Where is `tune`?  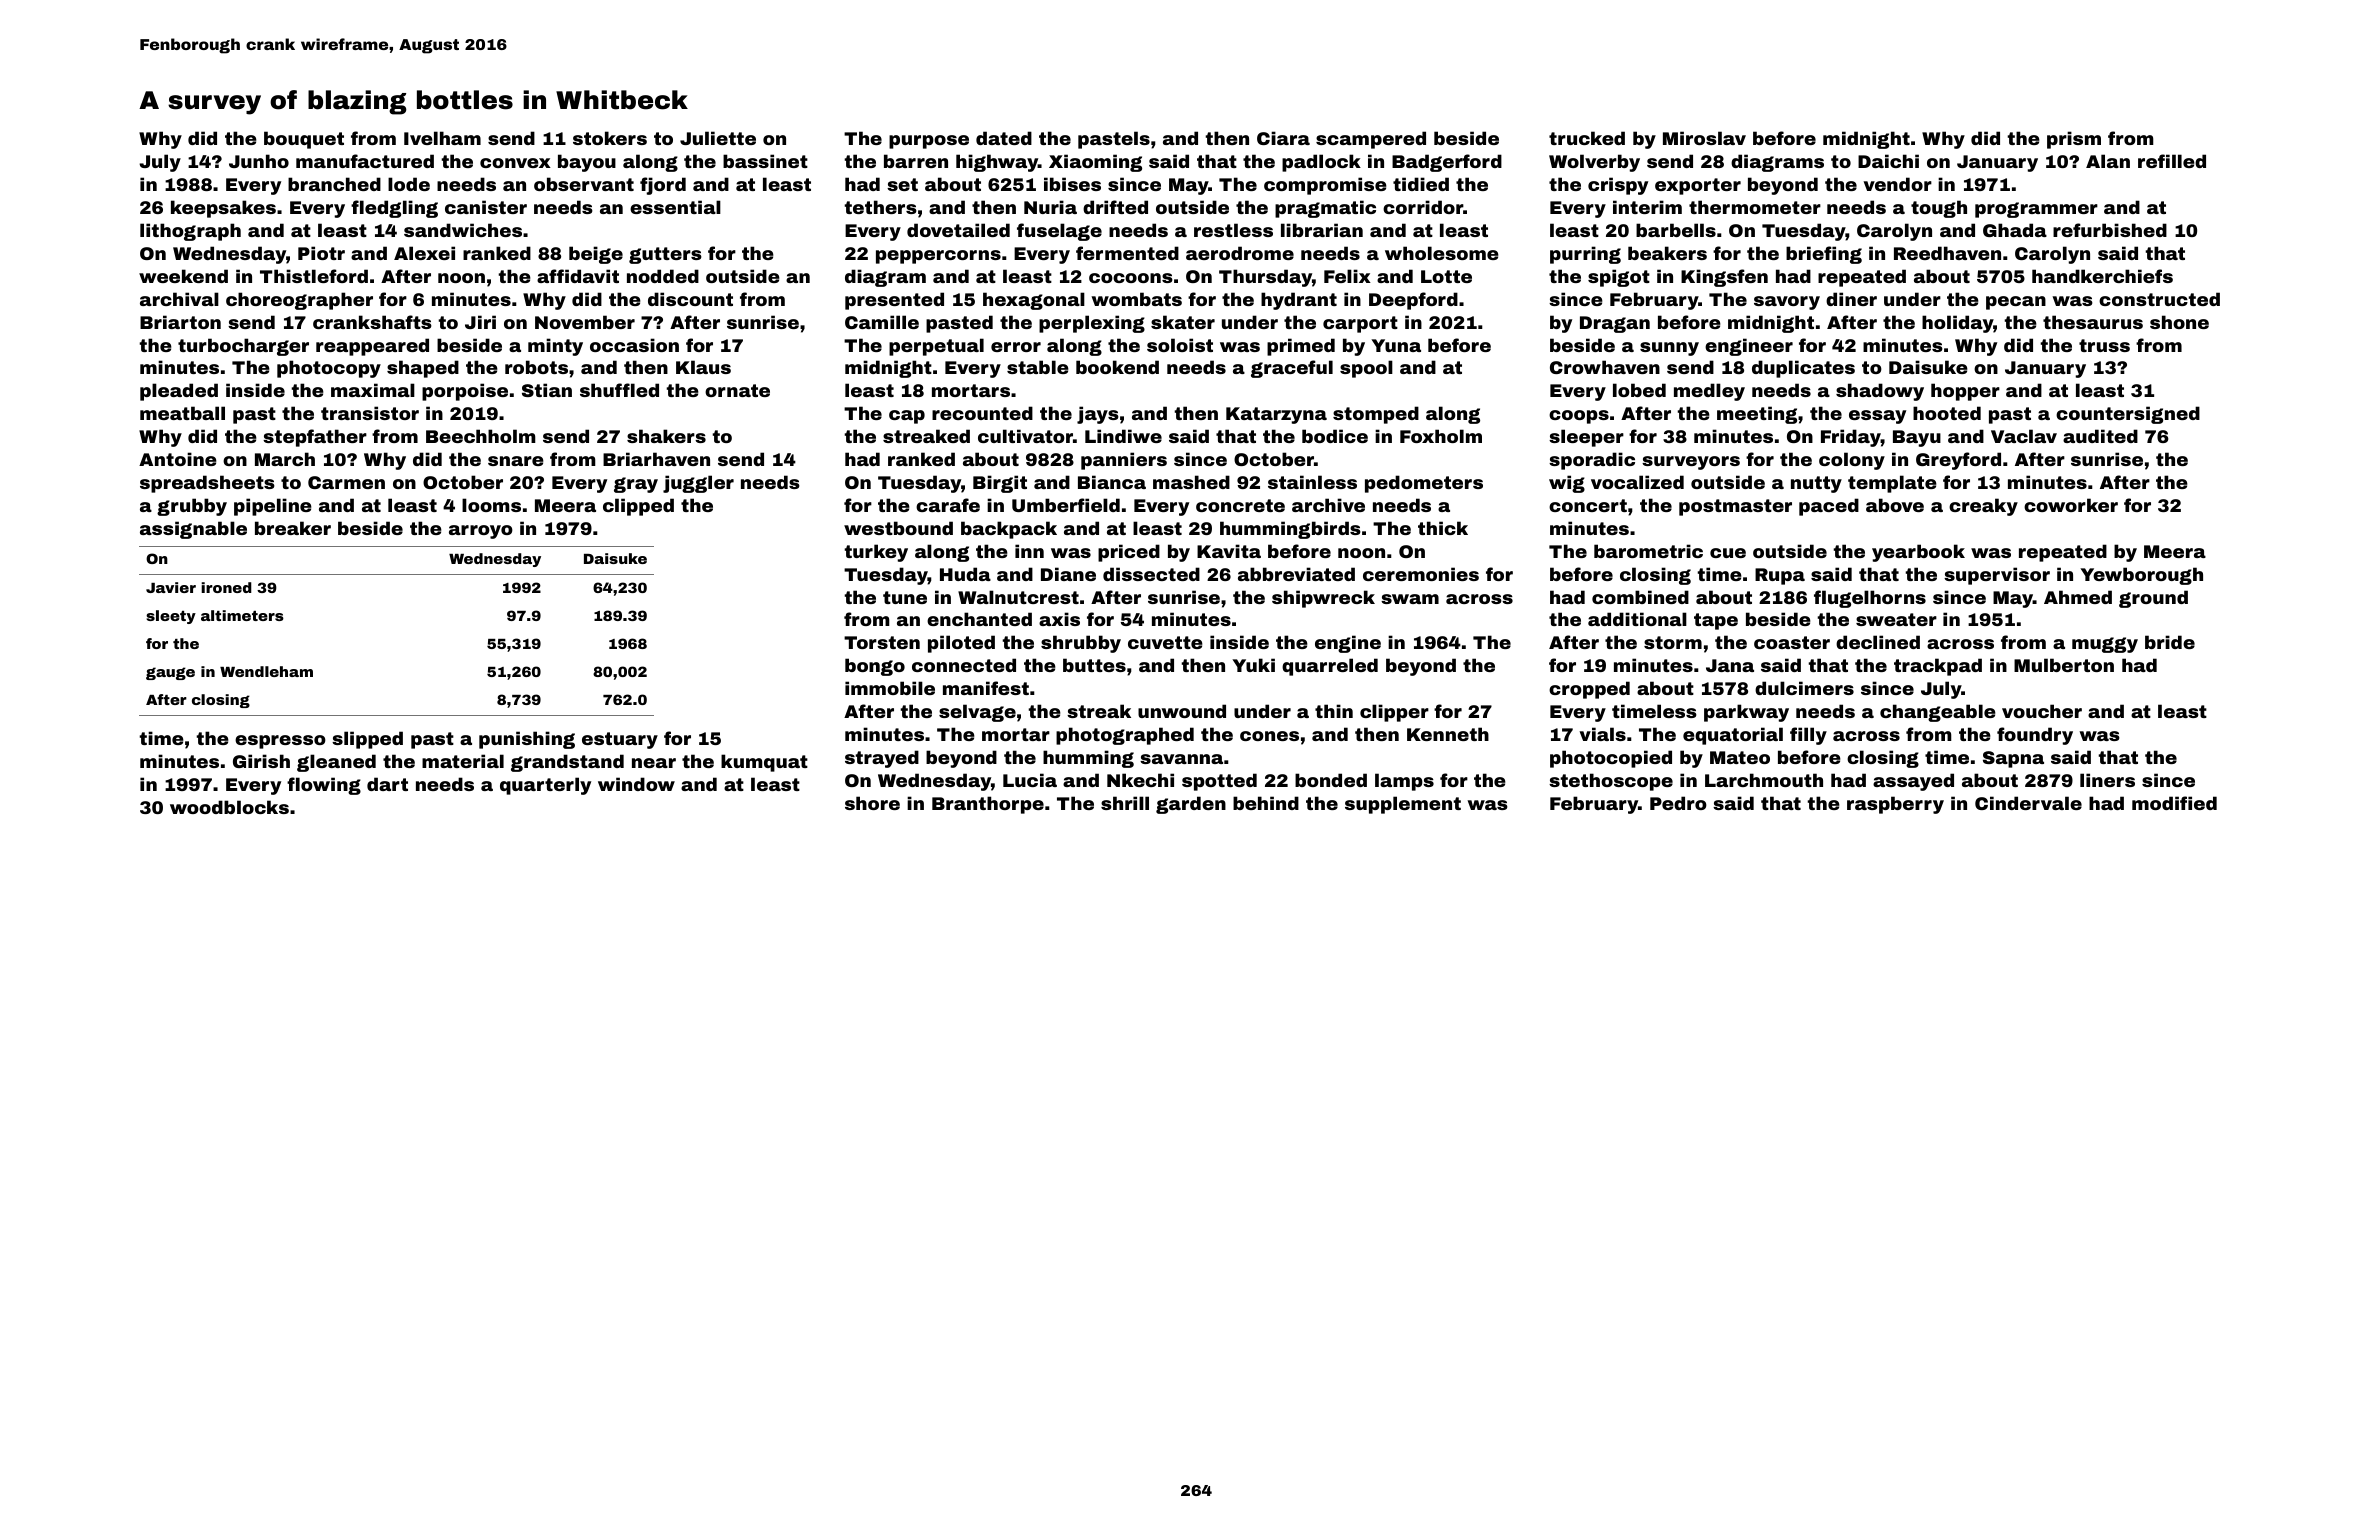 tune is located at coordinates (905, 597).
